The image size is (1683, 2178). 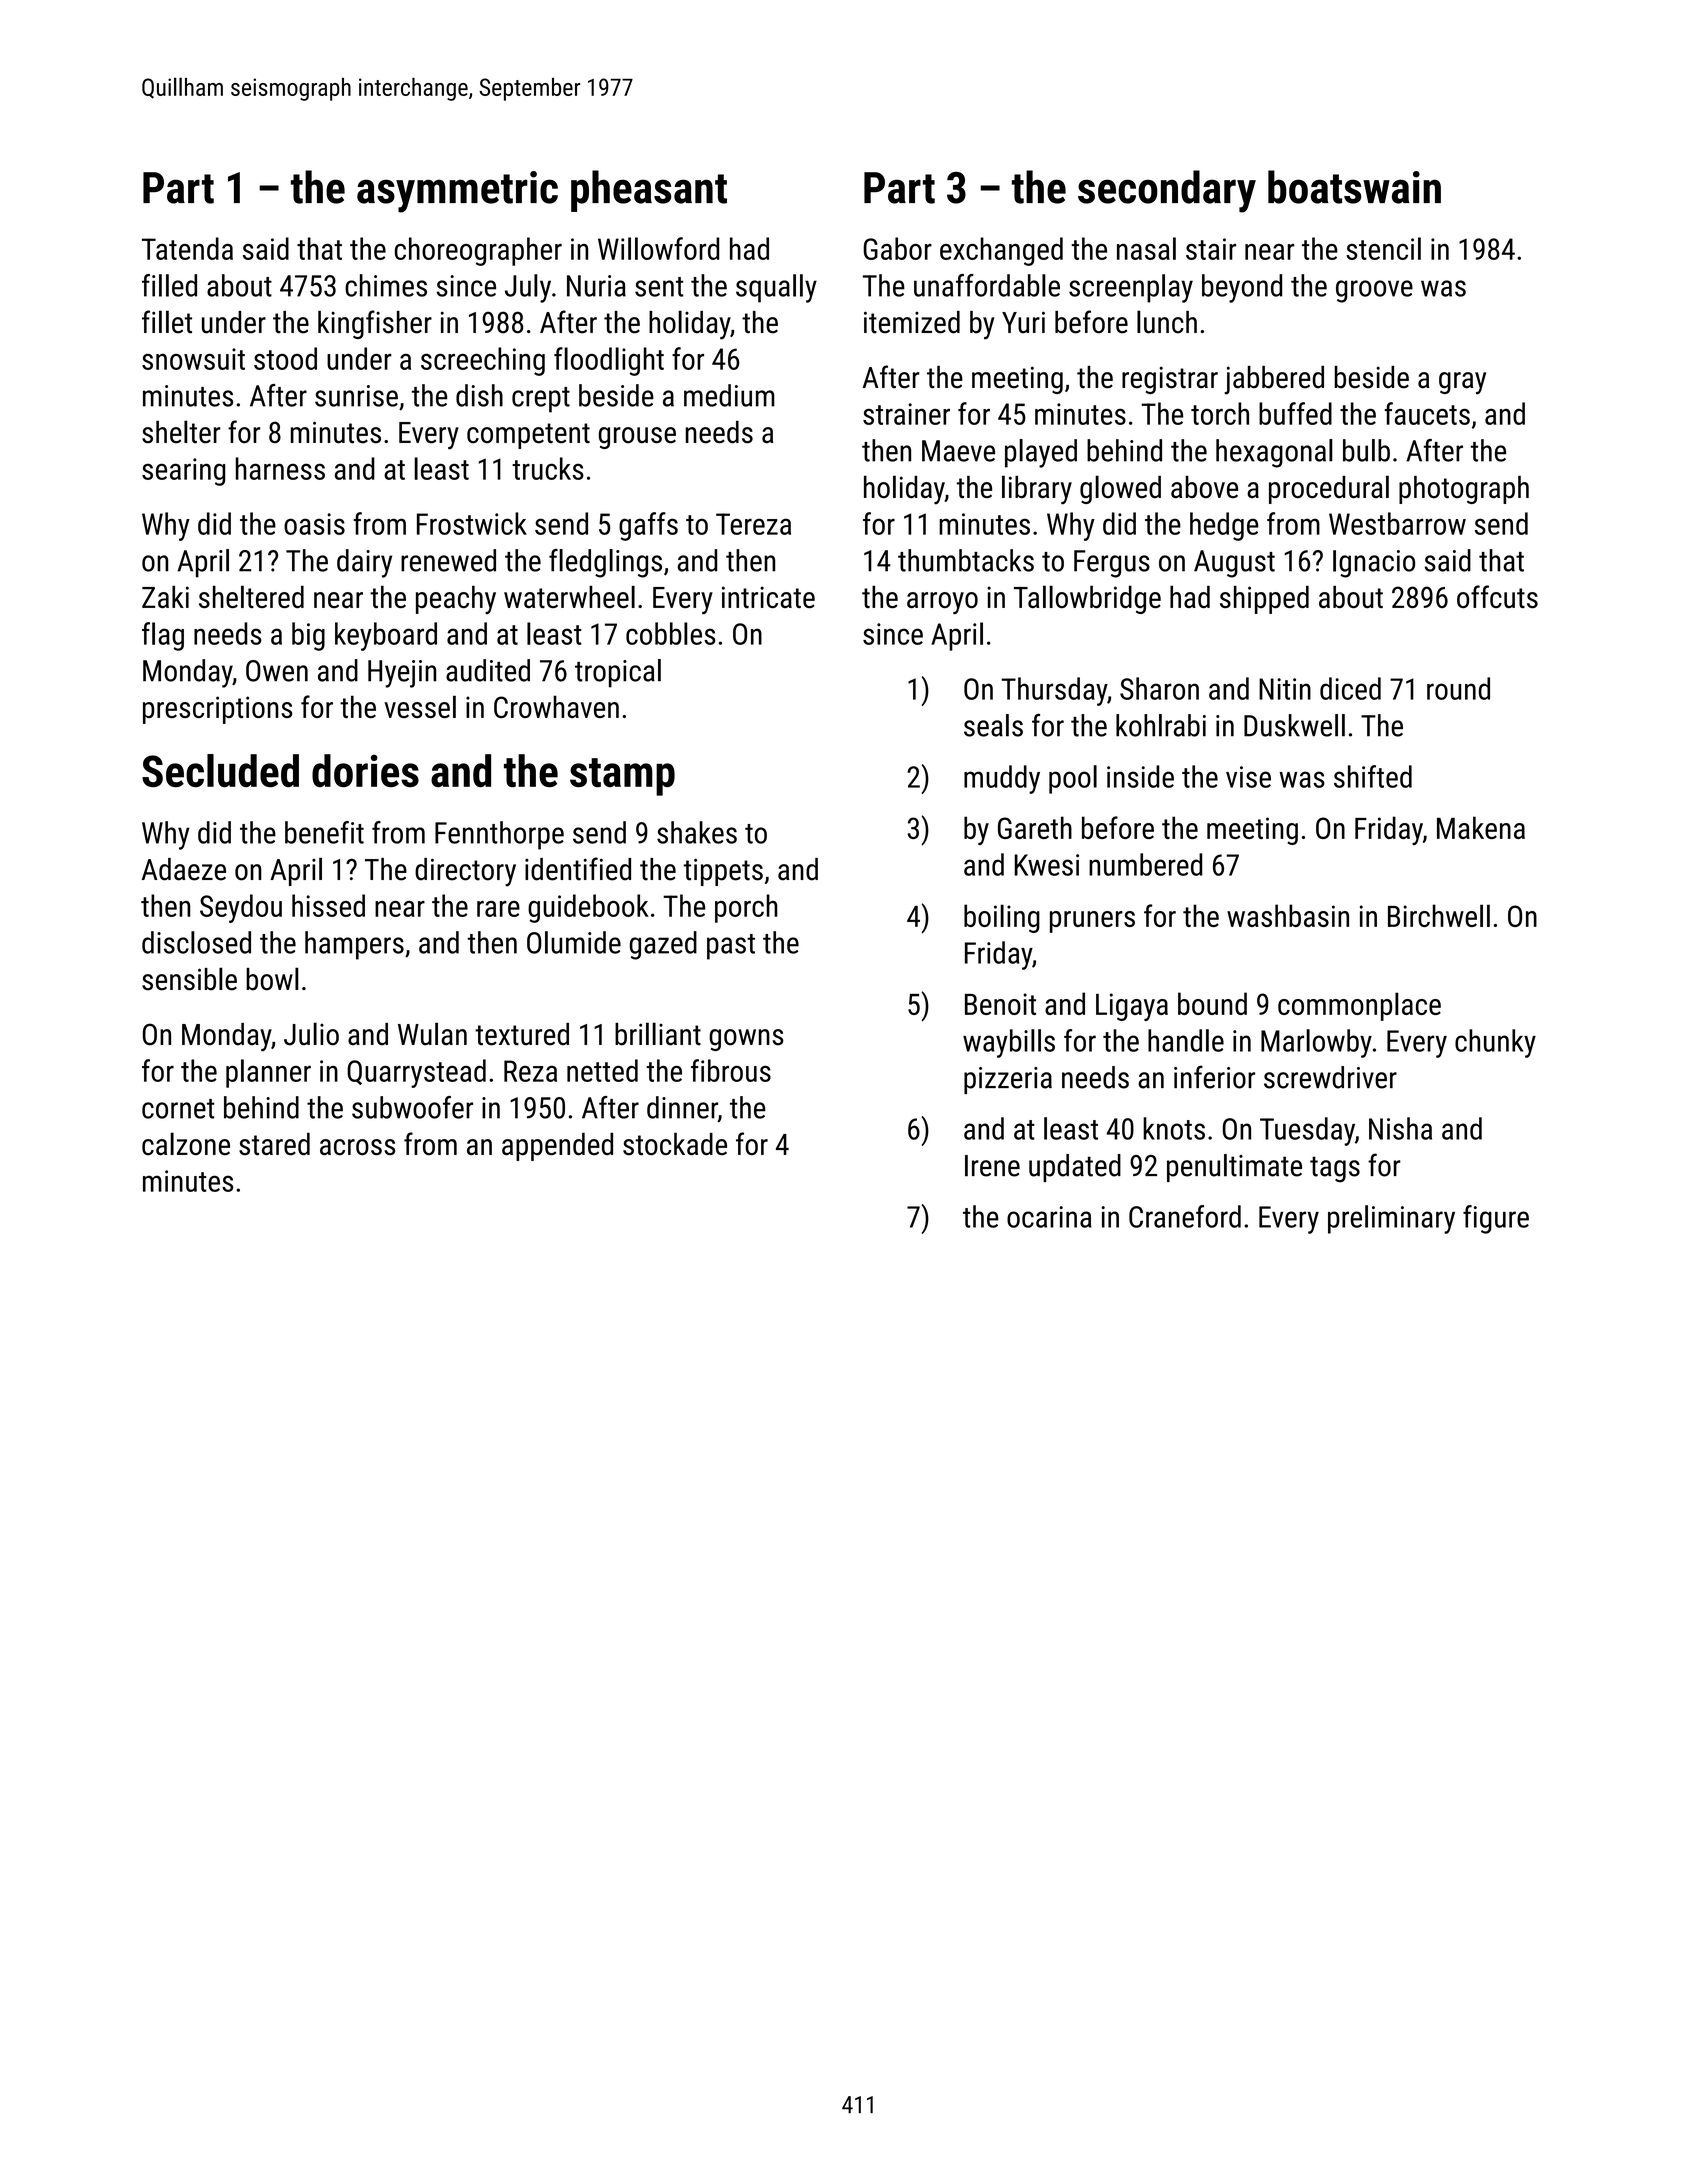 I want to click on boatswain, so click(x=1354, y=187).
